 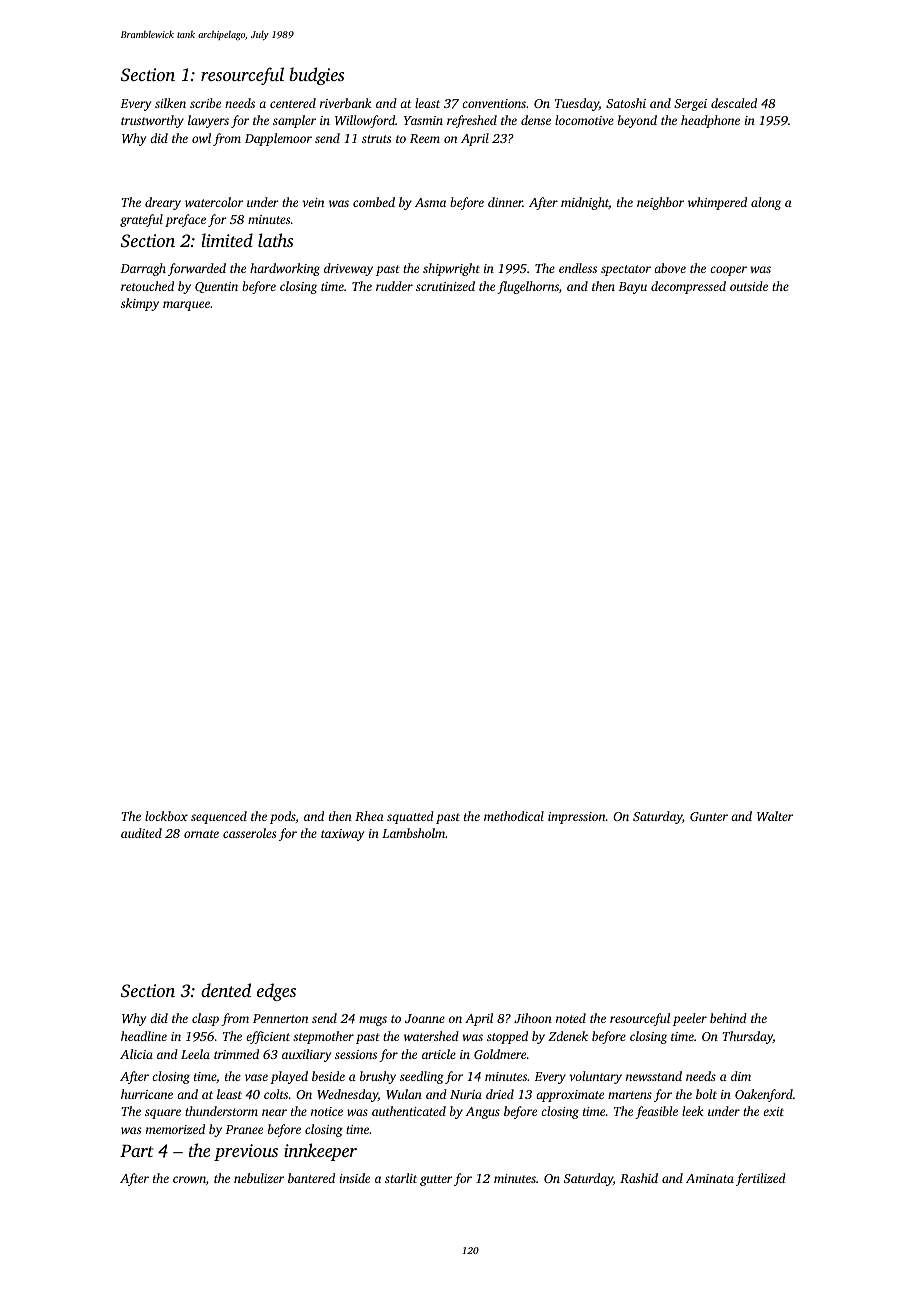 What do you see at coordinates (514, 816) in the screenshot?
I see `methodical` at bounding box center [514, 816].
